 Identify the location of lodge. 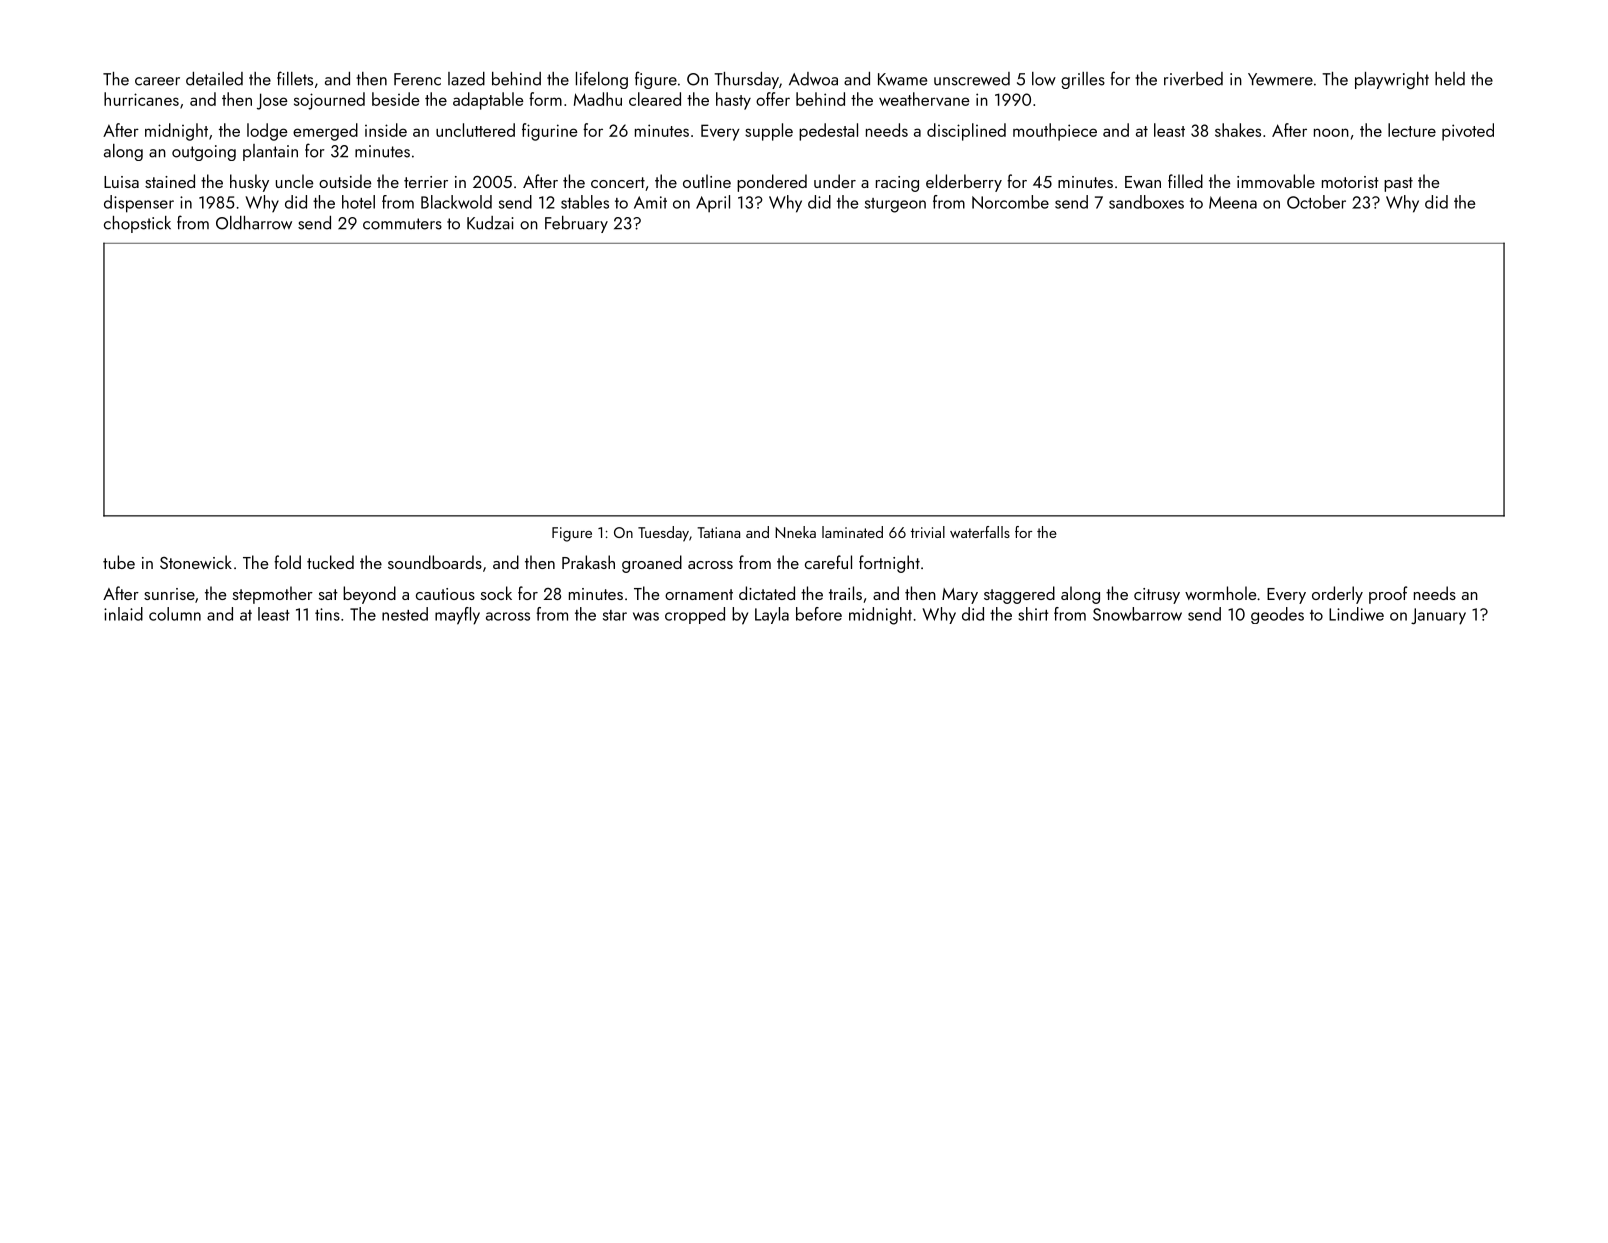
(267, 132).
